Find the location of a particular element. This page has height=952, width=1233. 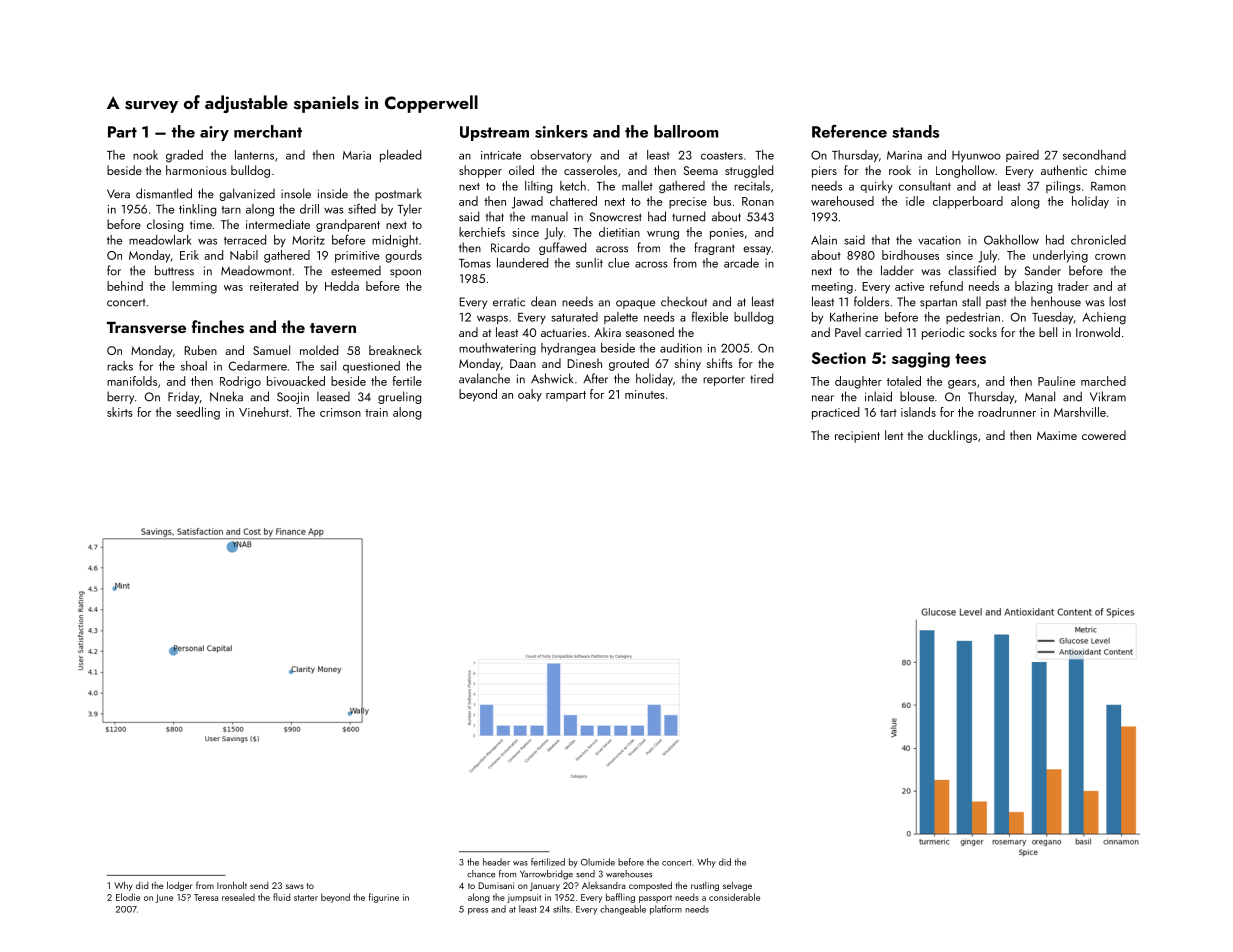

train is located at coordinates (376, 412).
